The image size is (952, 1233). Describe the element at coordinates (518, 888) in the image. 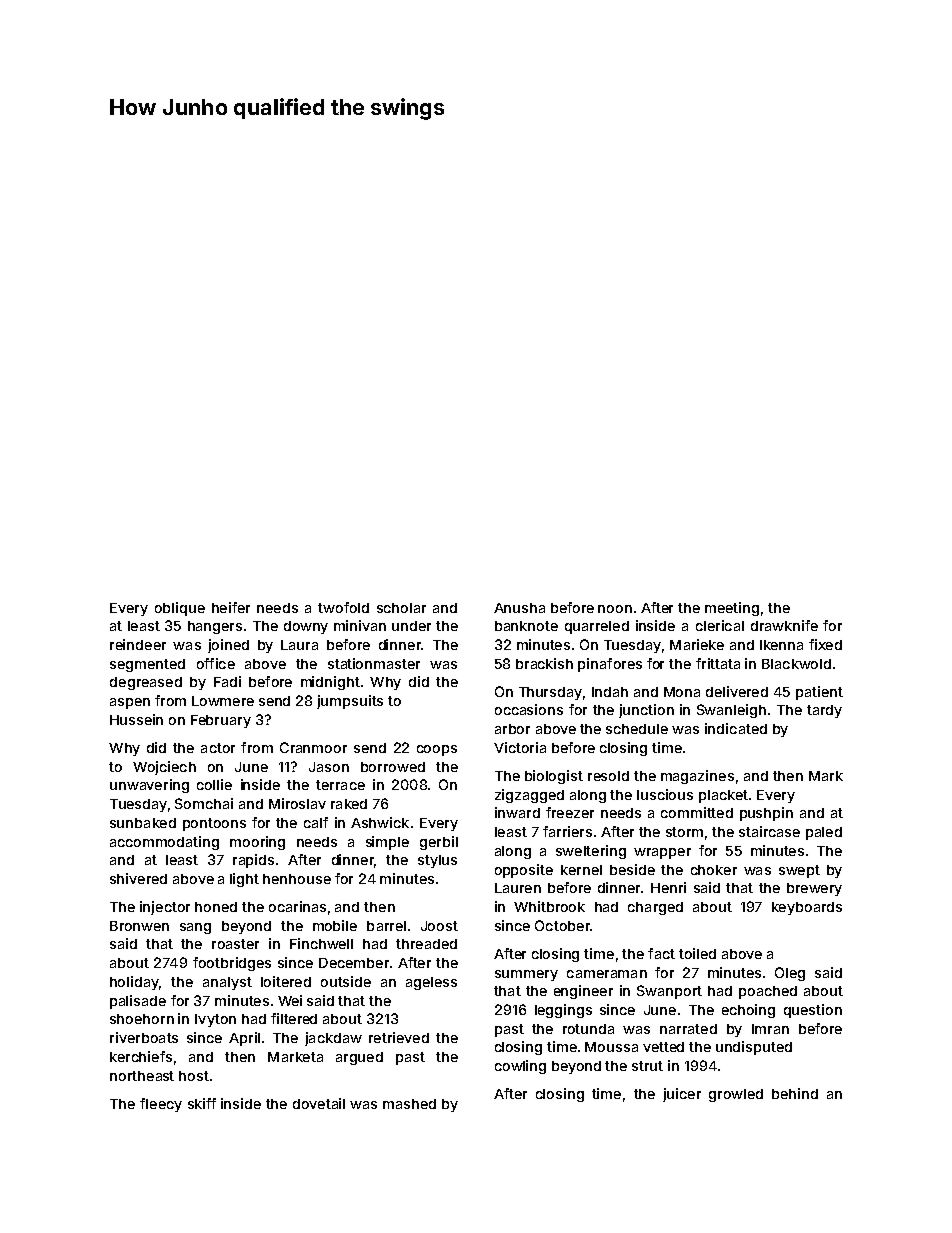

I see `Lauren` at that location.
